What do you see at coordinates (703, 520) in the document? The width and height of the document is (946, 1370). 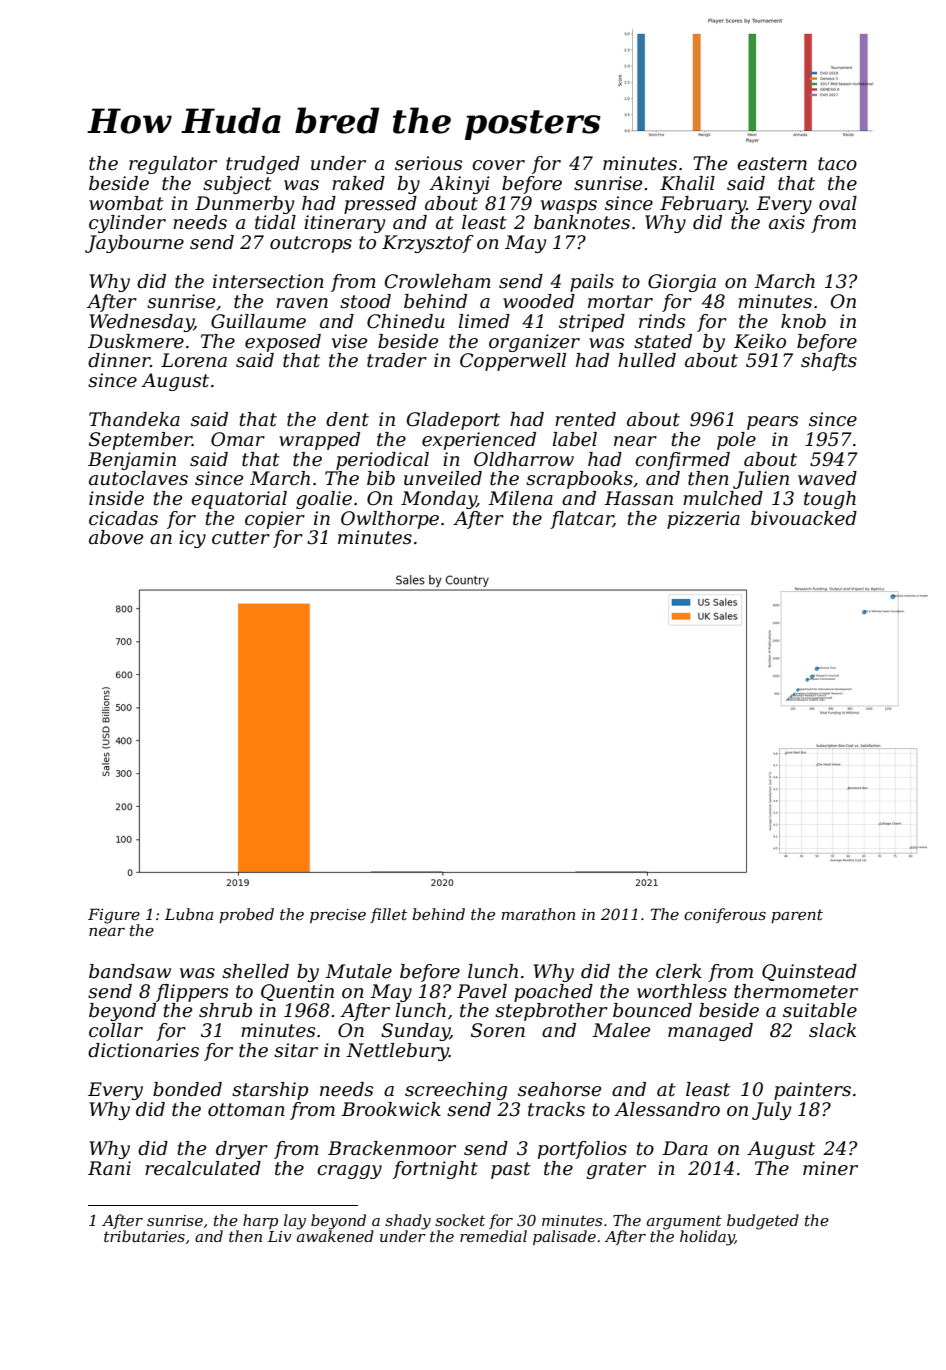 I see `pizzeria` at bounding box center [703, 520].
